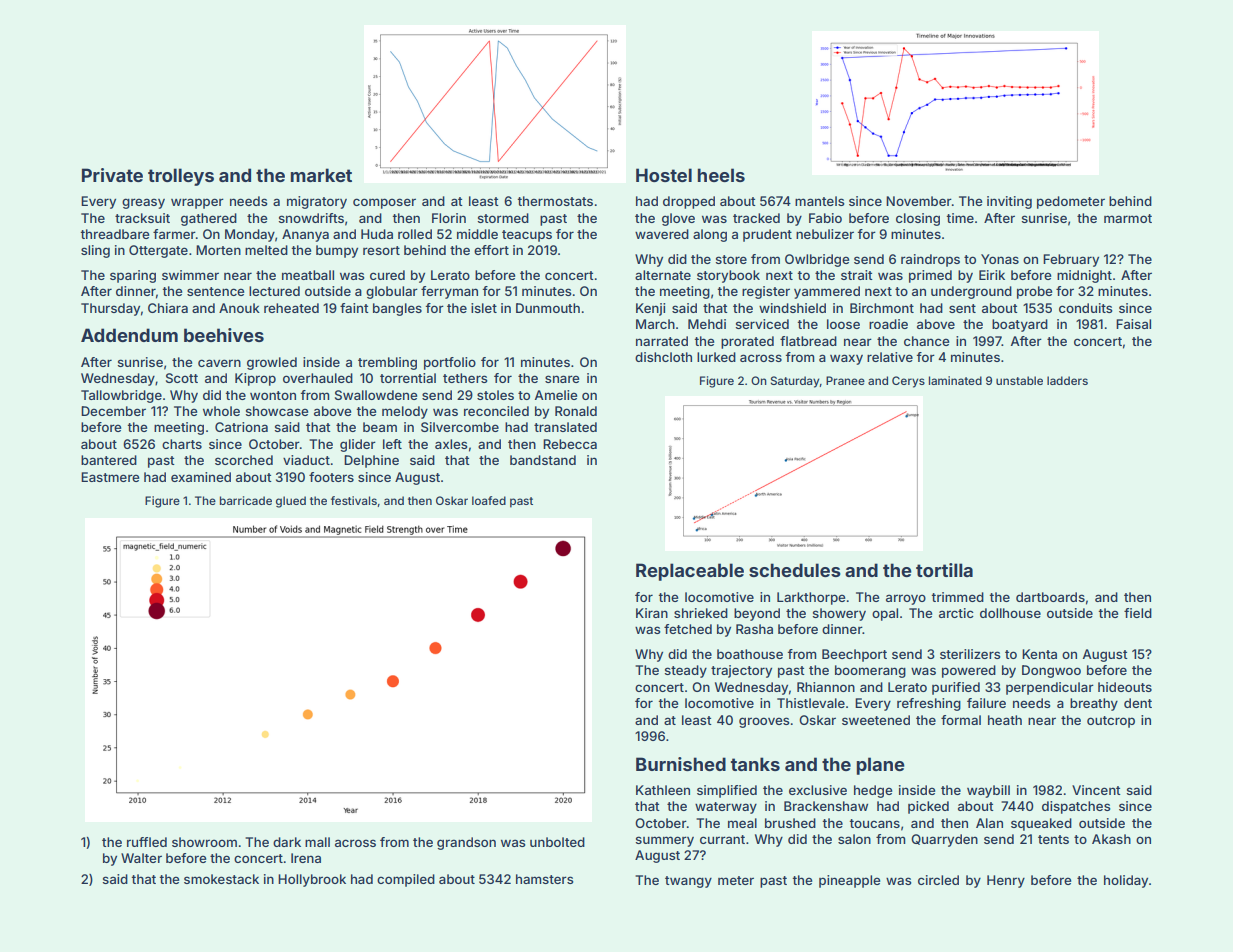 Image resolution: width=1233 pixels, height=952 pixels. Describe the element at coordinates (662, 341) in the screenshot. I see `narrated` at that location.
